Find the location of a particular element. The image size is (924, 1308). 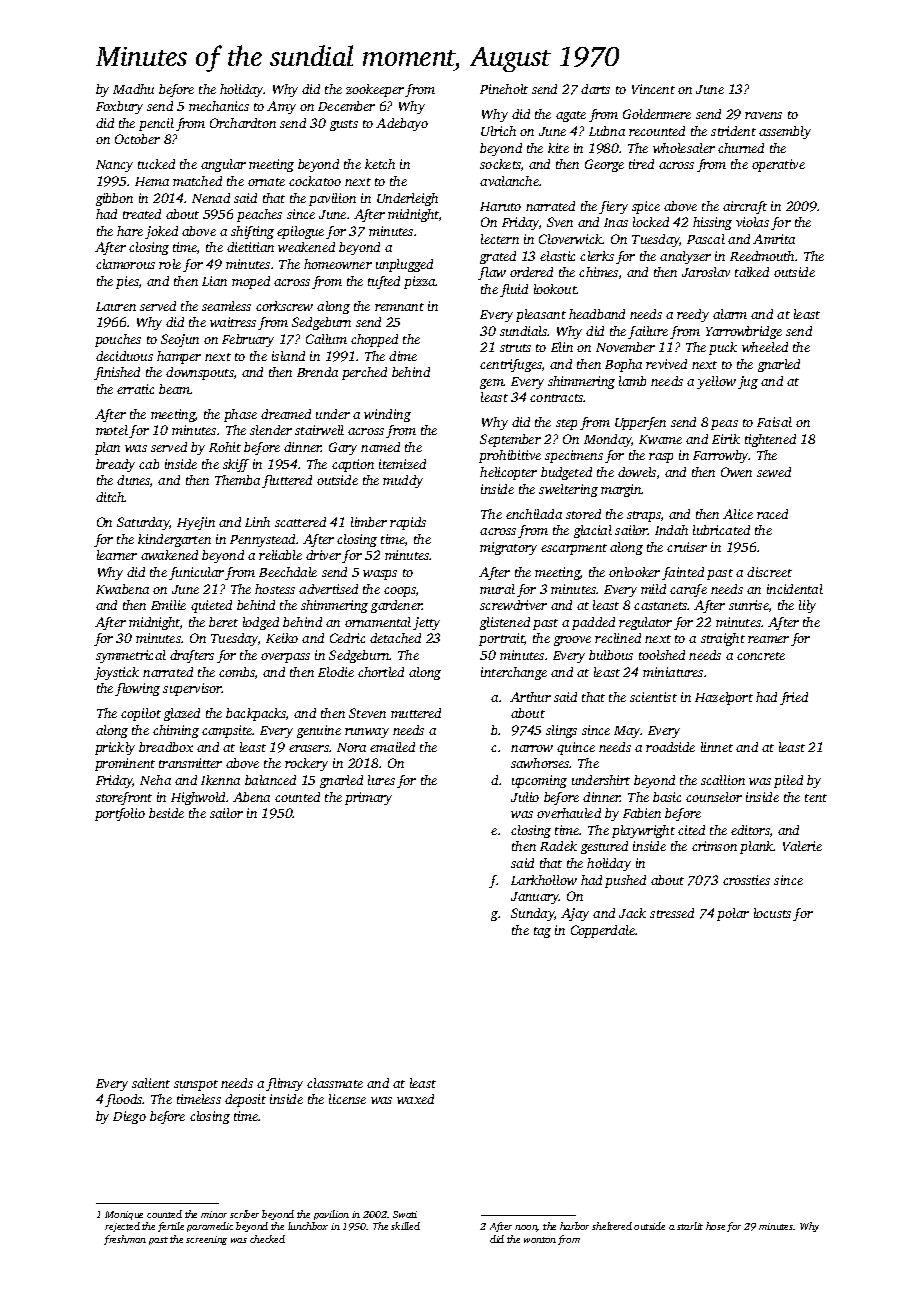

lamb is located at coordinates (632, 381).
